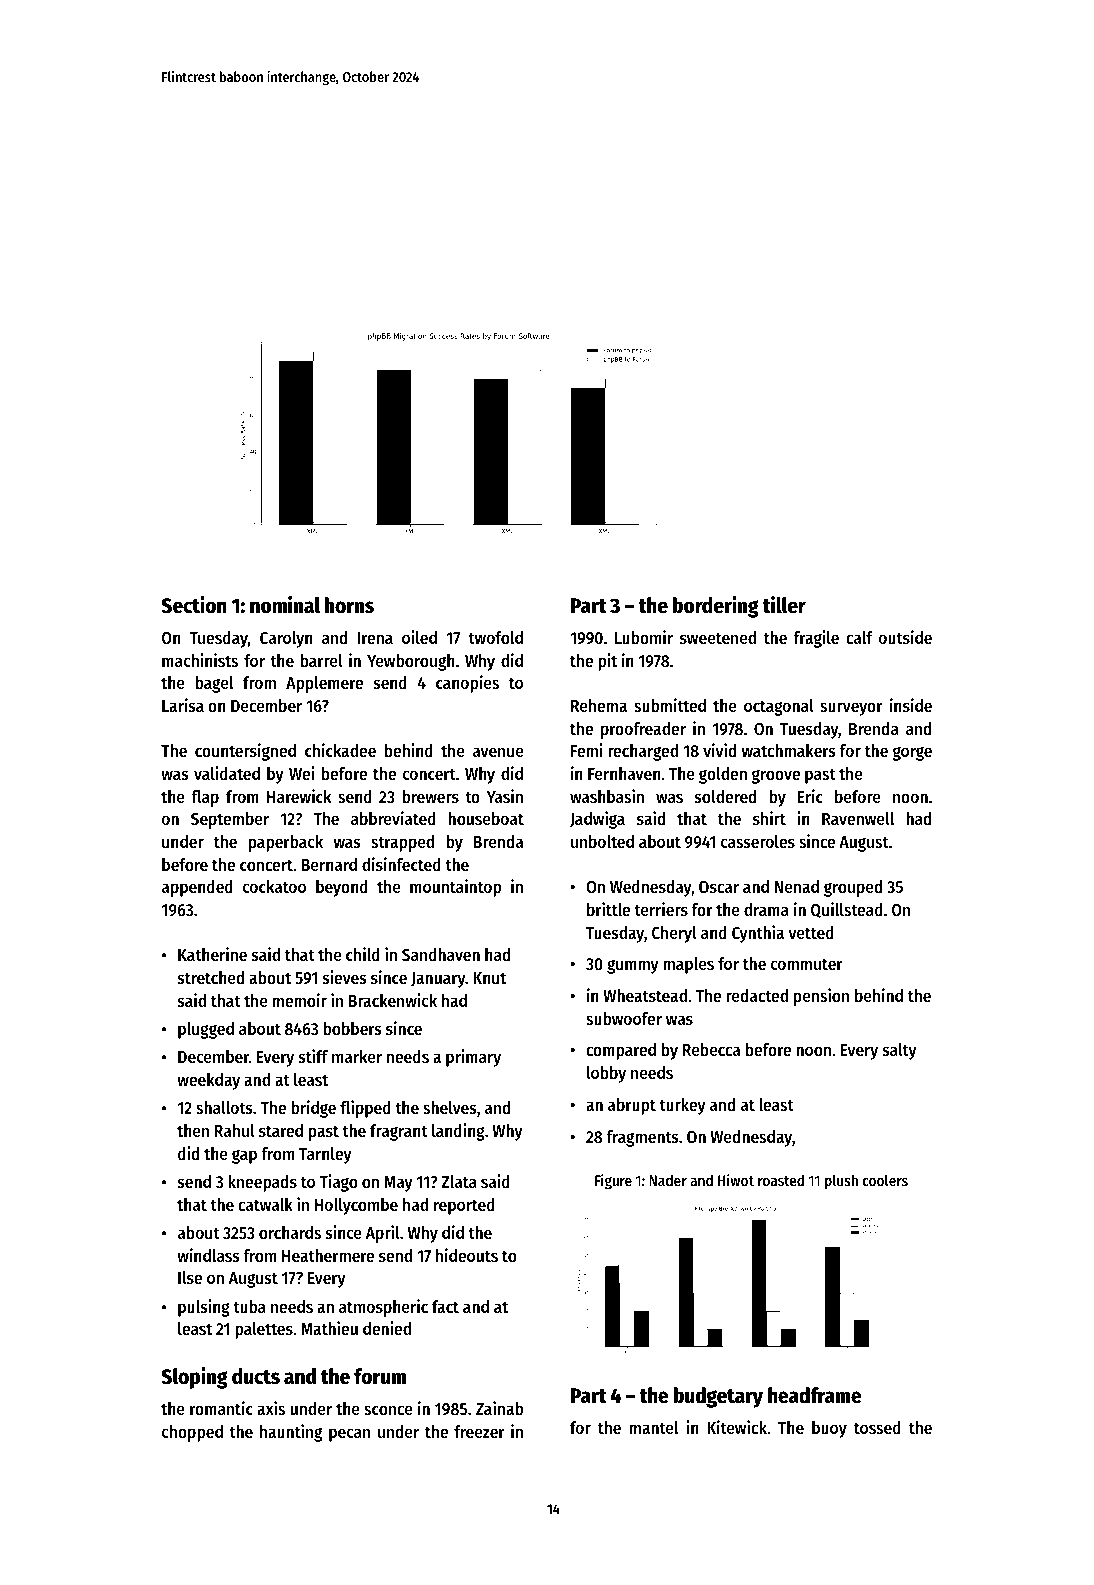  I want to click on mantel, so click(654, 1427).
